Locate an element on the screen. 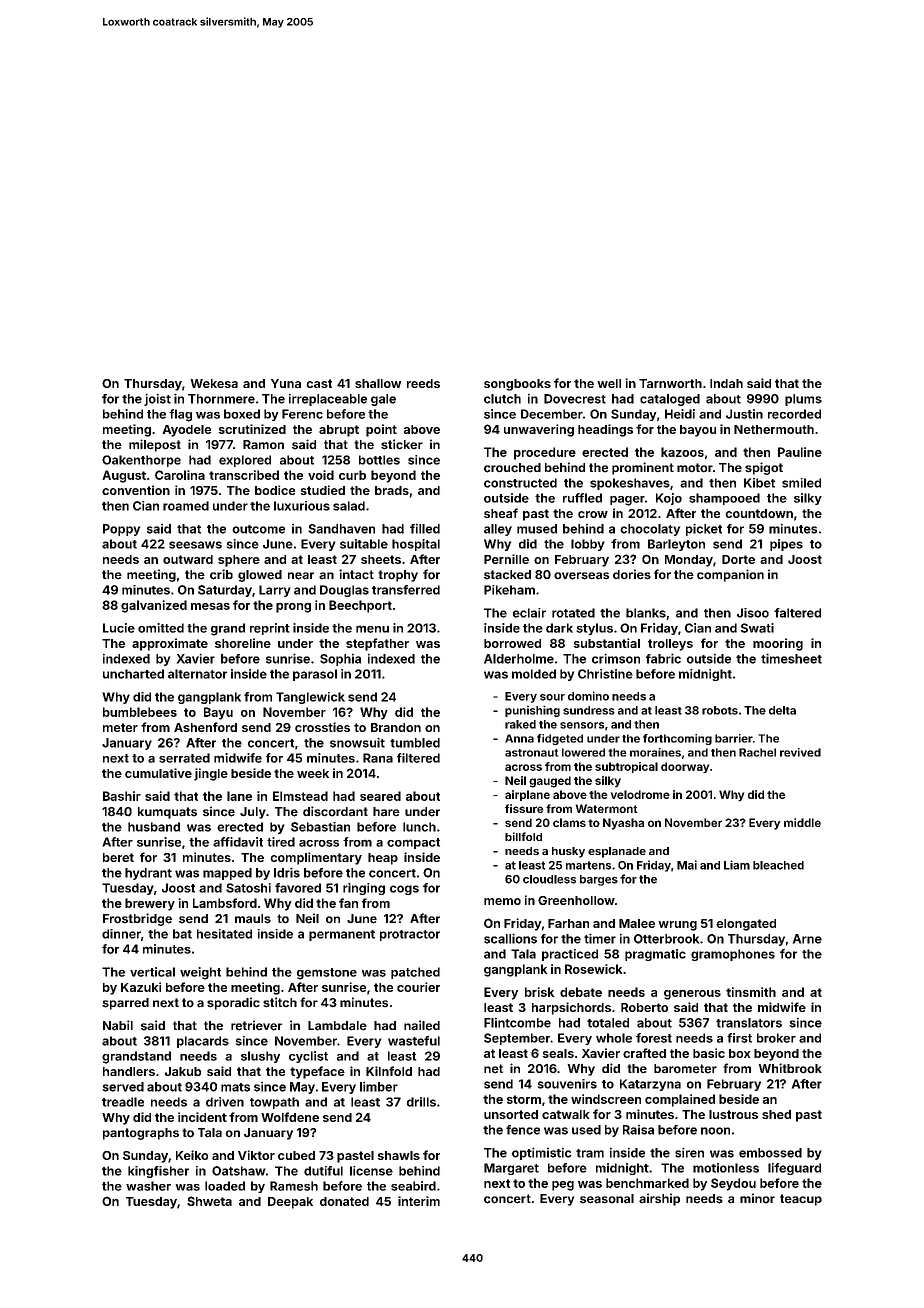  shallow is located at coordinates (378, 383).
